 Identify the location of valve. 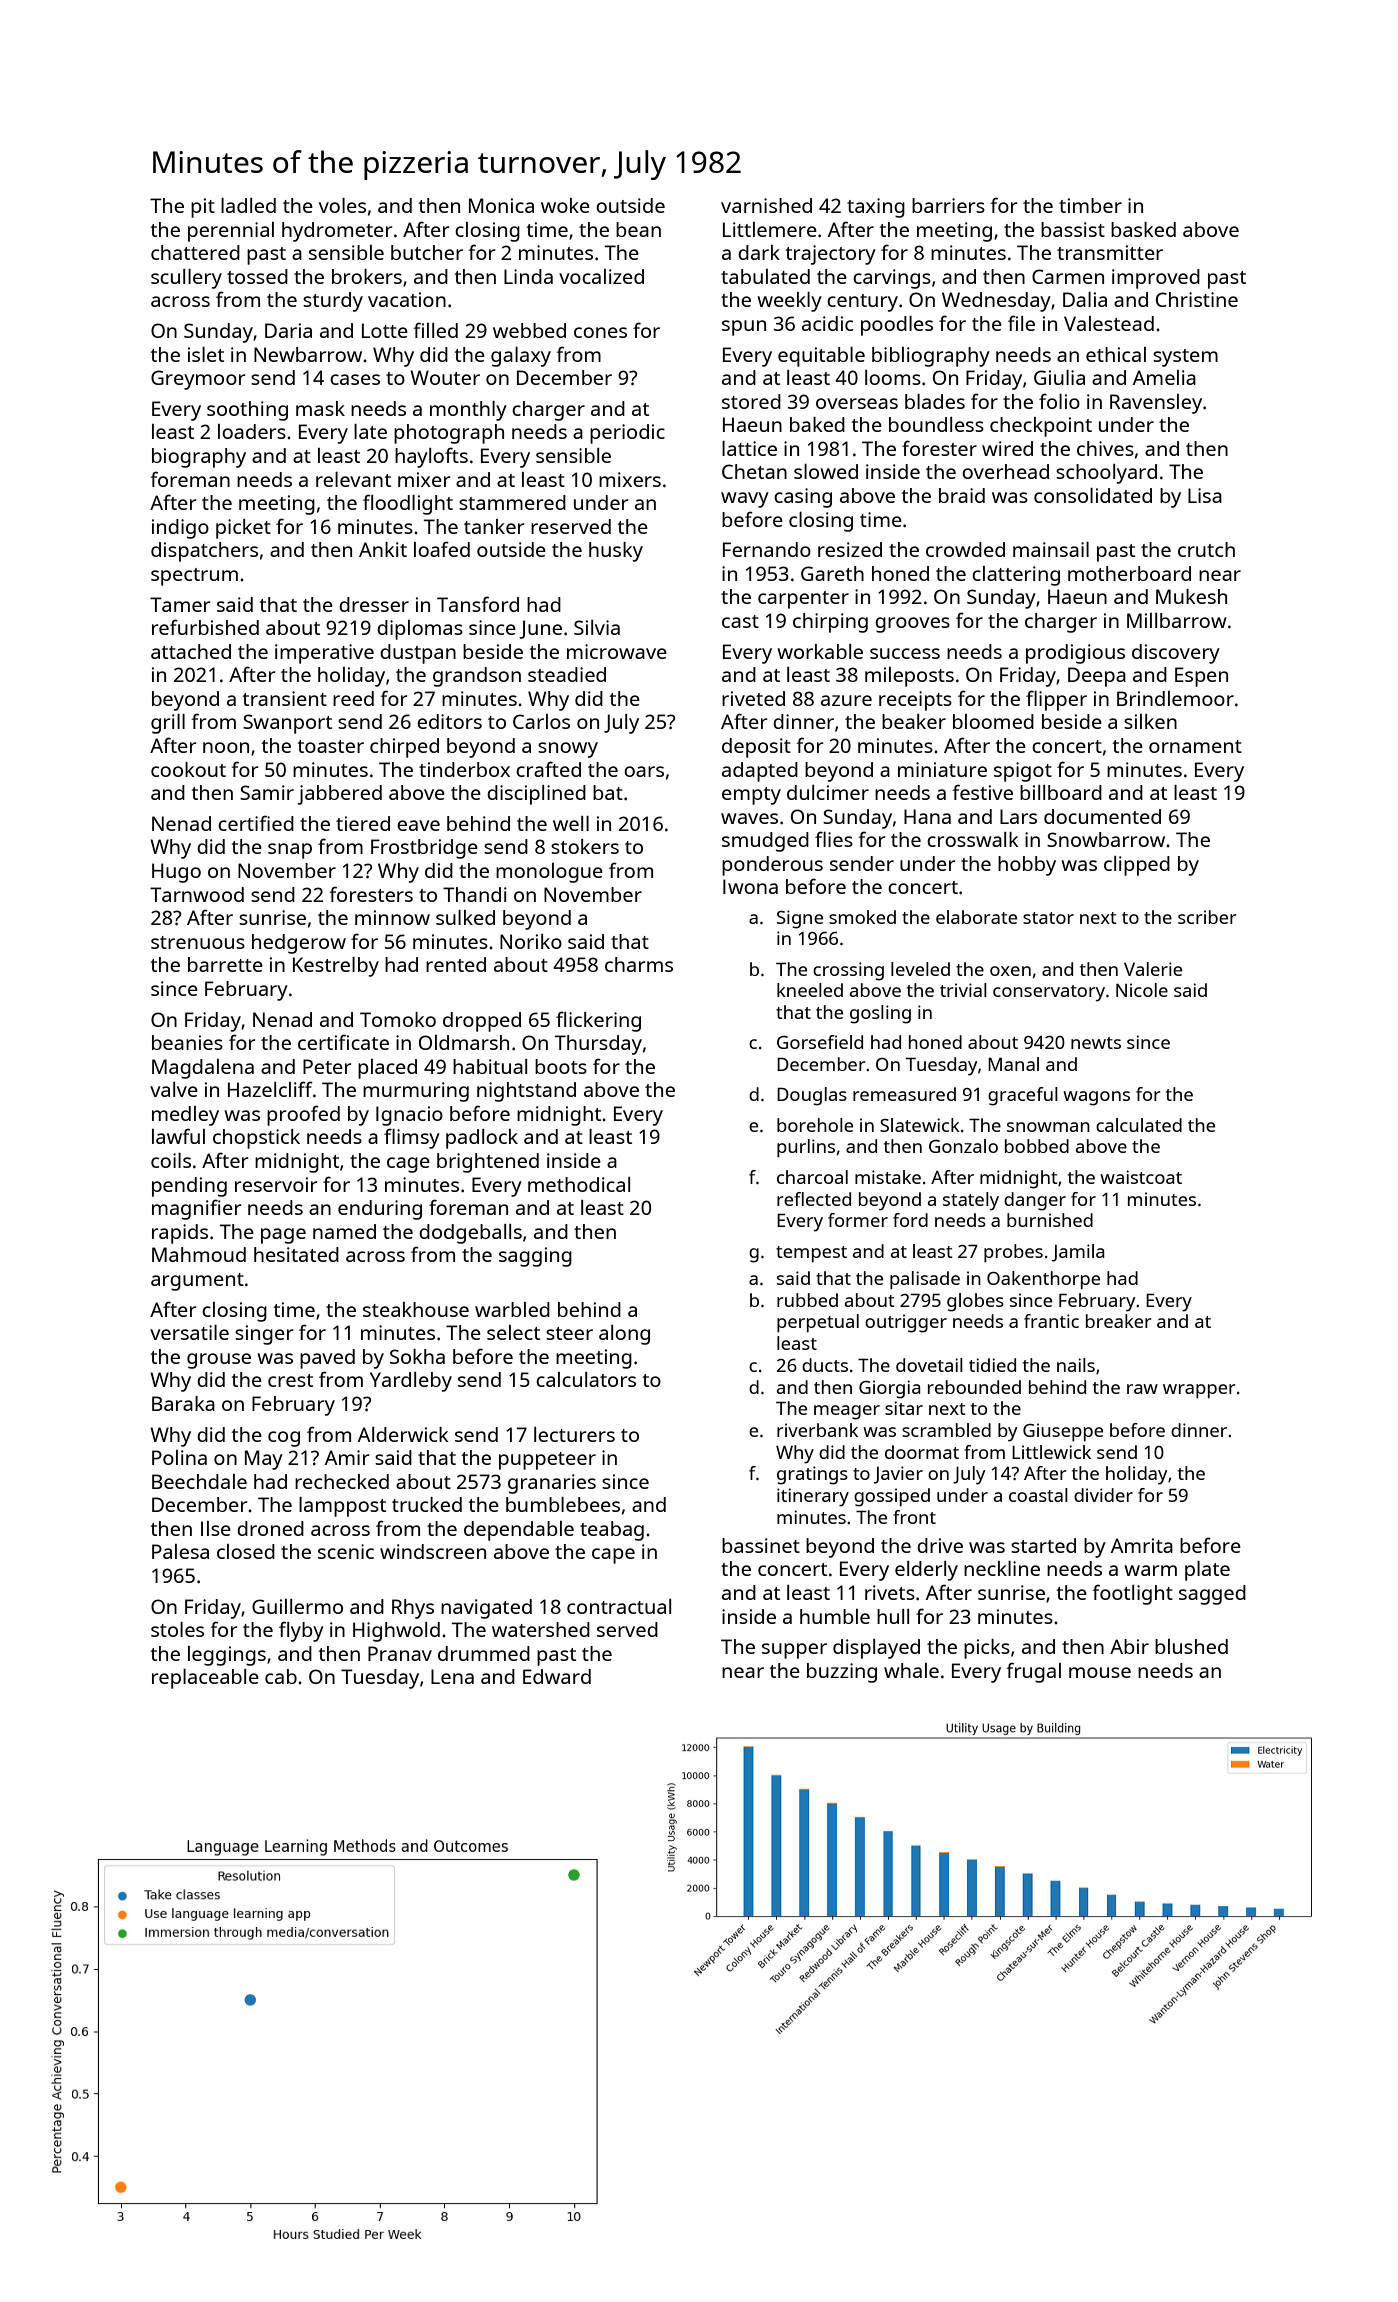
(174, 1089).
